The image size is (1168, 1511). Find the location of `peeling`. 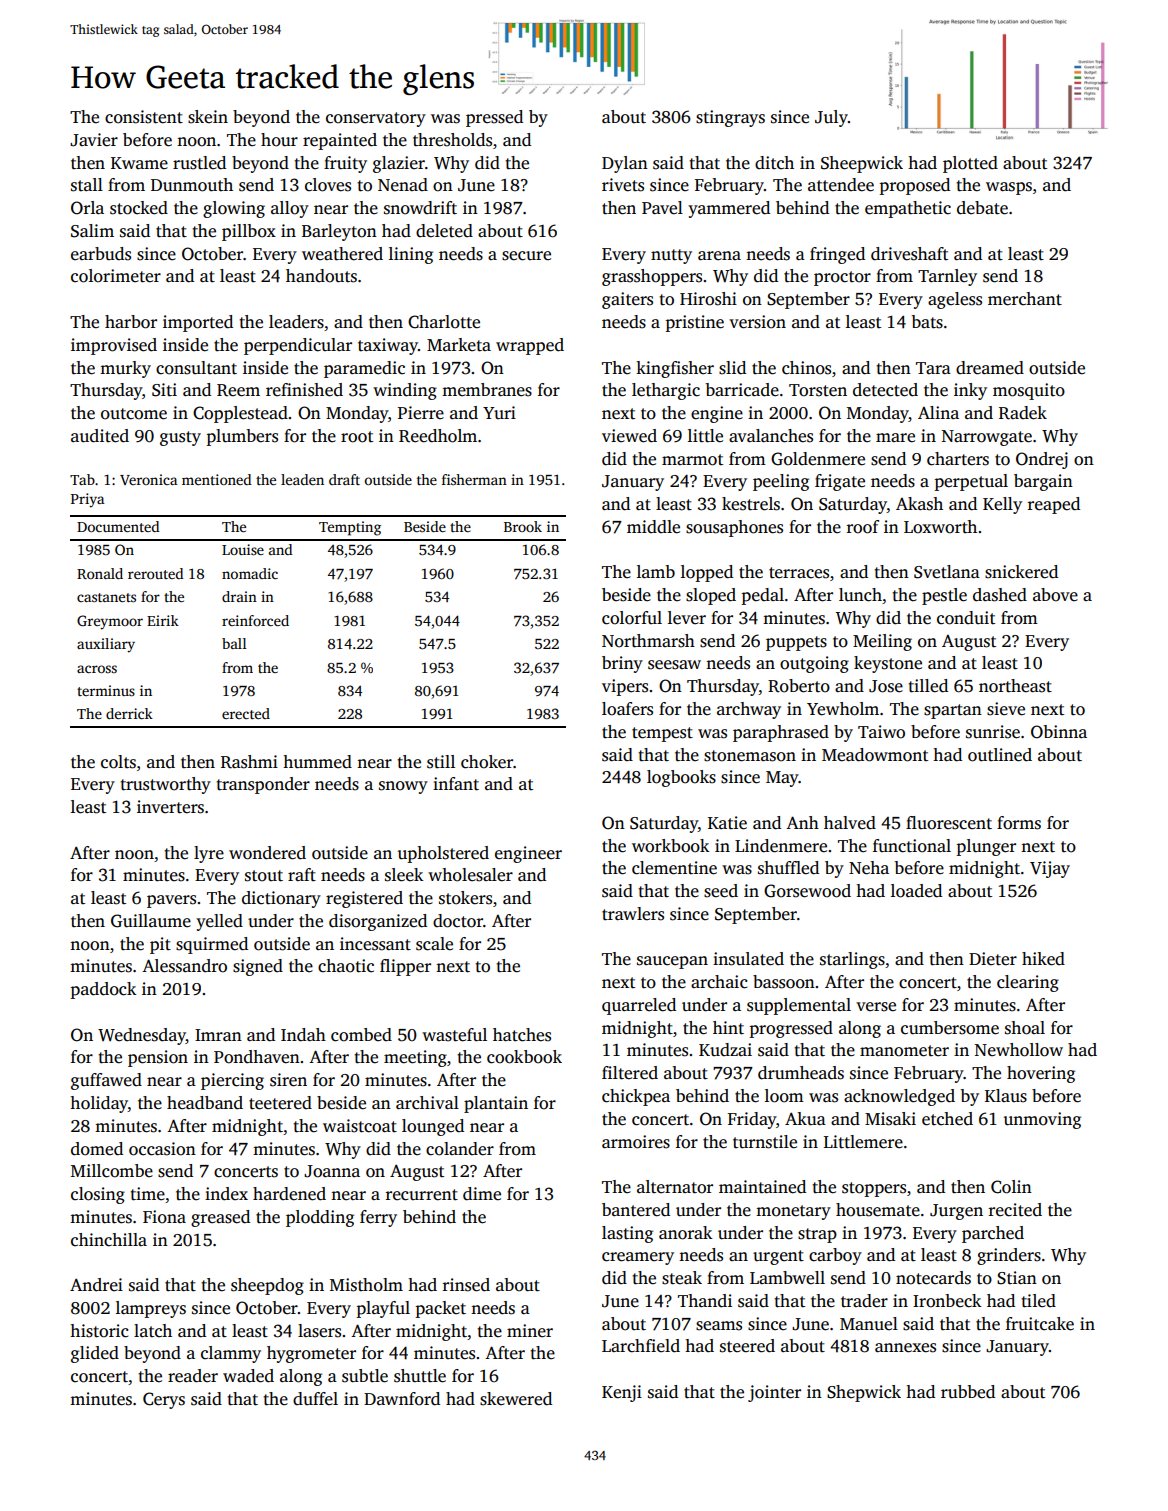

peeling is located at coordinates (781, 482).
